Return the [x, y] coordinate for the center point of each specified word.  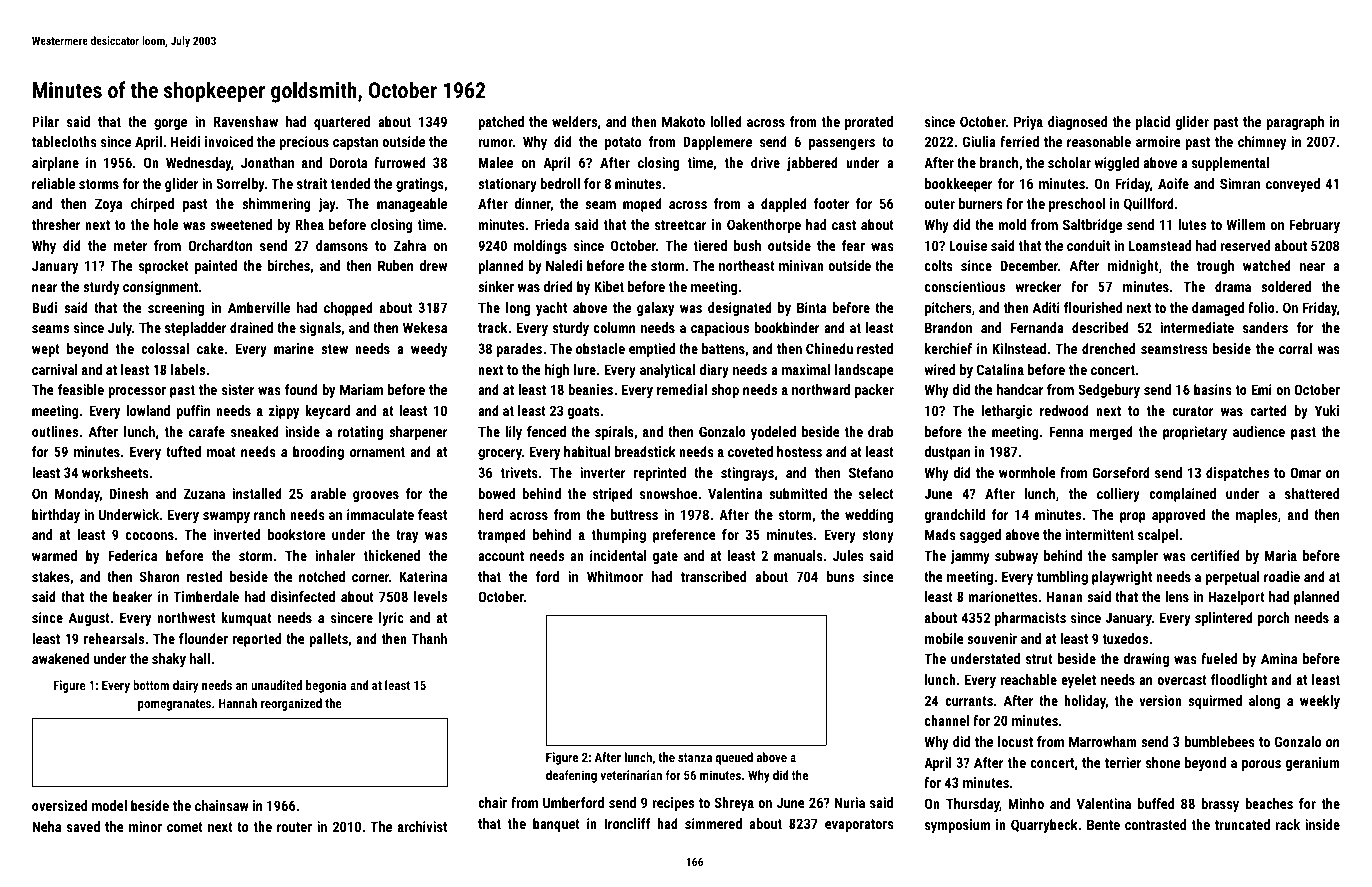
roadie [1282, 576]
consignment [160, 288]
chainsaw [222, 805]
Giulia [979, 141]
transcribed [713, 576]
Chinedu [829, 348]
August [89, 619]
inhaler [335, 555]
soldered [1286, 286]
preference [684, 536]
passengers [842, 144]
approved [1178, 516]
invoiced [229, 141]
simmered [713, 823]
